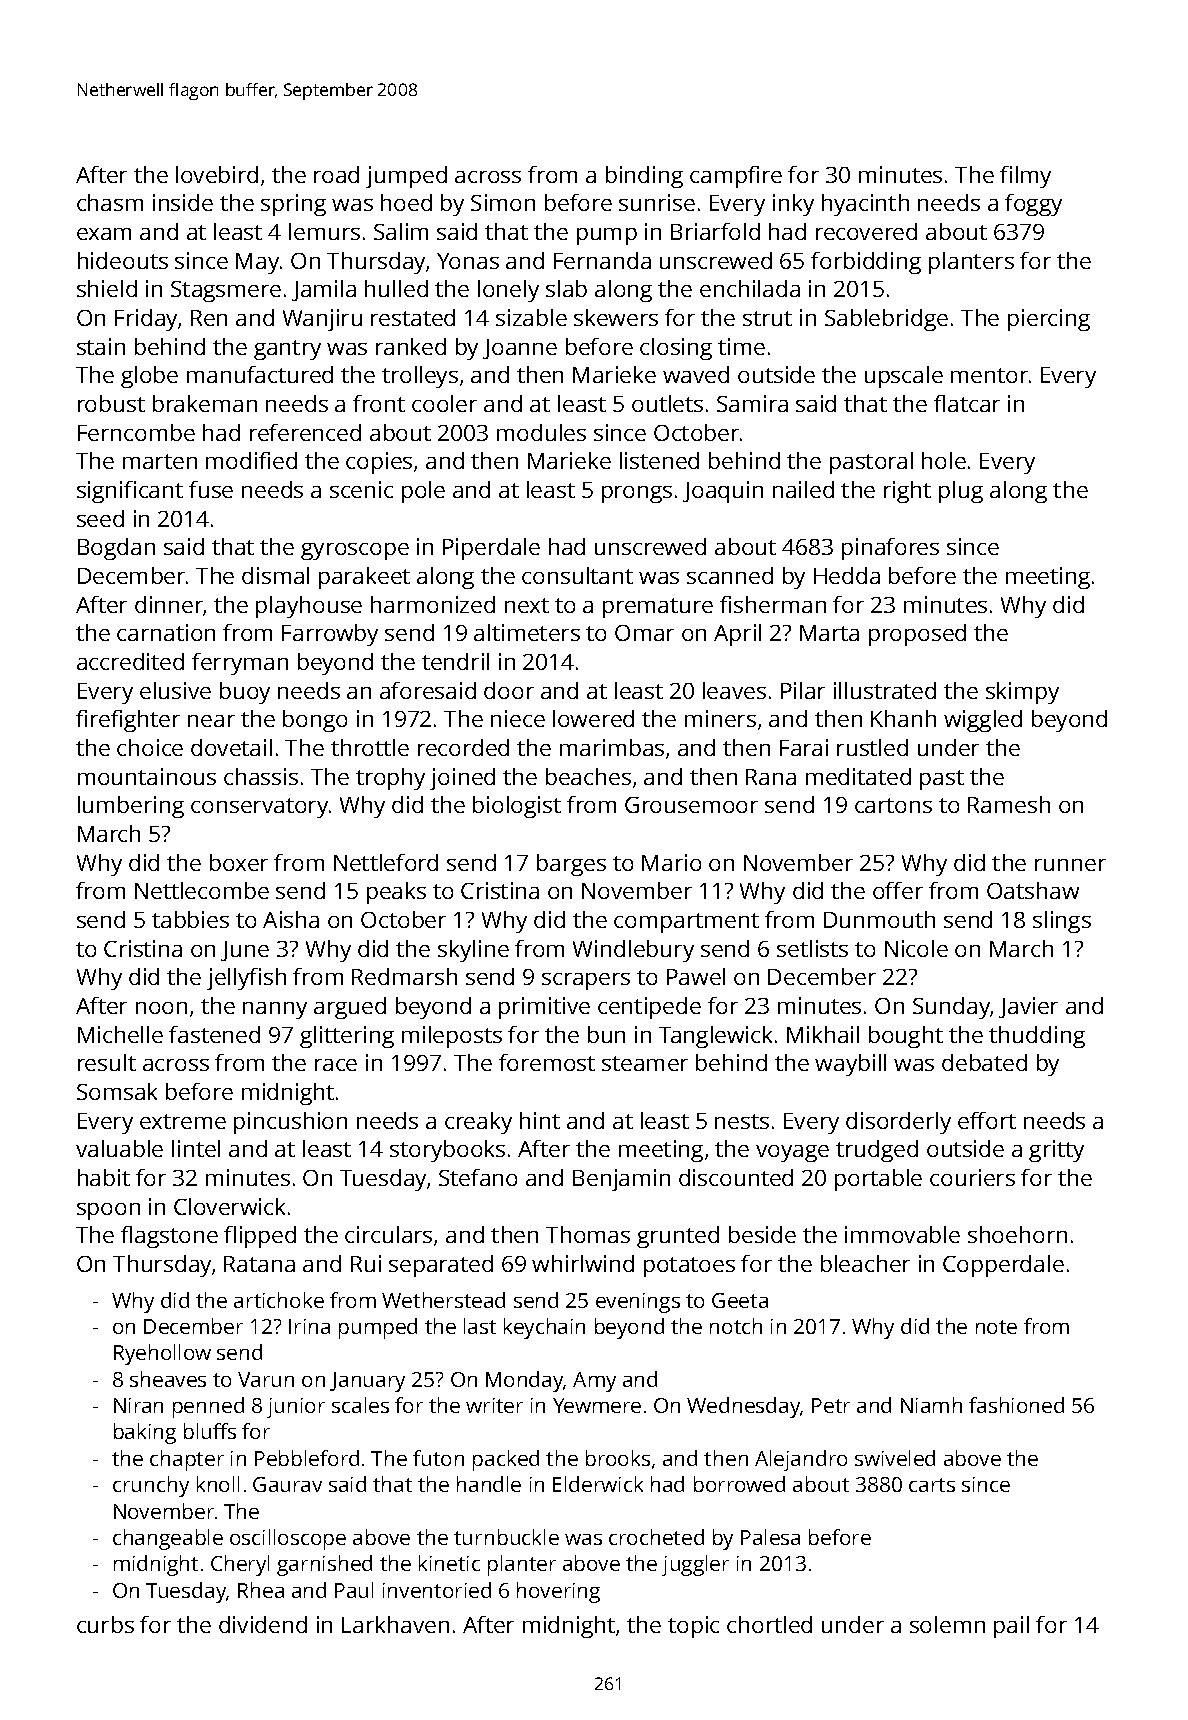 The width and height of the screenshot is (1188, 1720). What do you see at coordinates (1011, 1627) in the screenshot?
I see `pail` at bounding box center [1011, 1627].
